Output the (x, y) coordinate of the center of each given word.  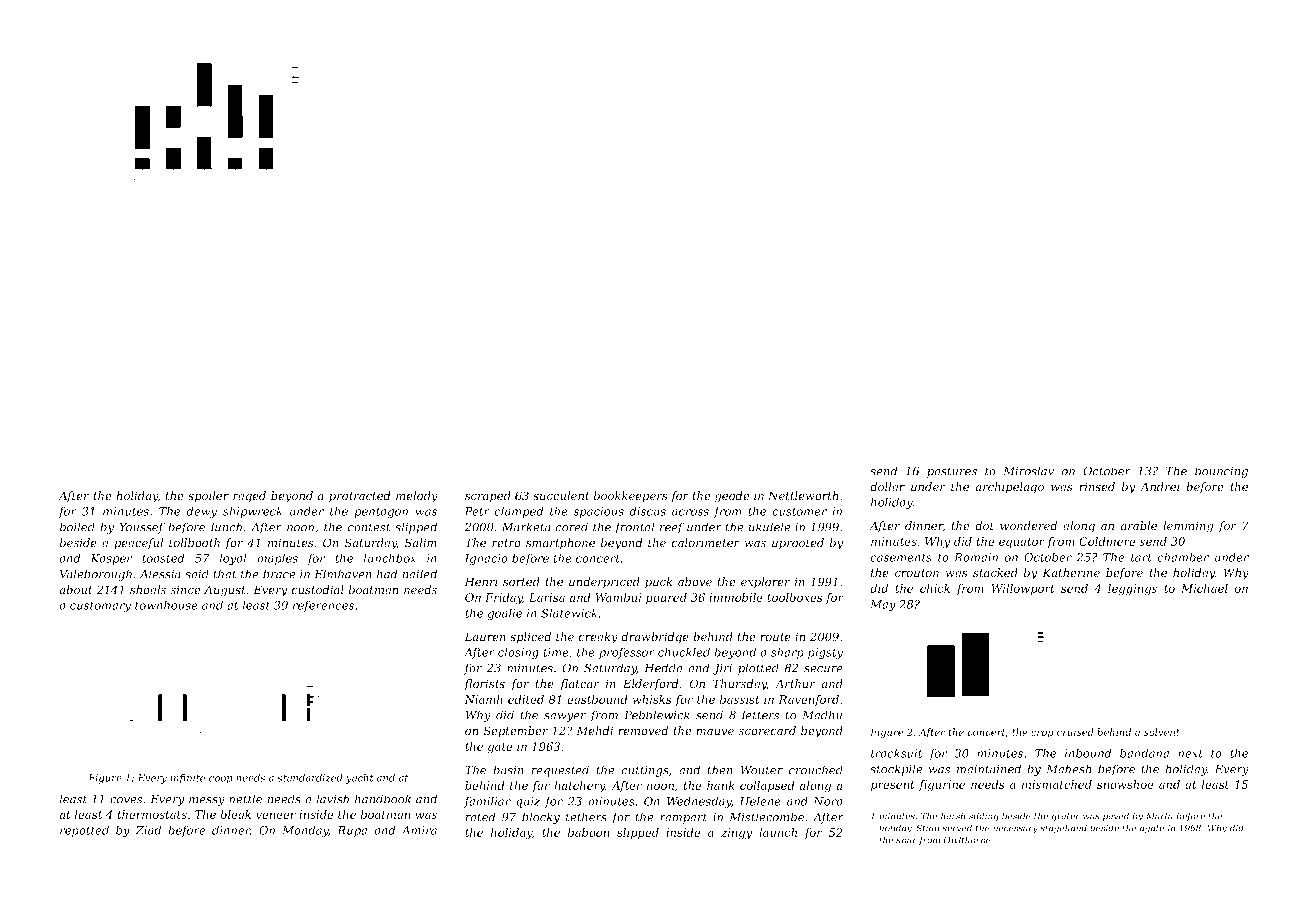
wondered (1028, 526)
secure (823, 669)
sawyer (565, 717)
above (695, 582)
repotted (84, 831)
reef (672, 528)
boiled (77, 527)
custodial (317, 590)
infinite (187, 779)
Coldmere (1107, 541)
